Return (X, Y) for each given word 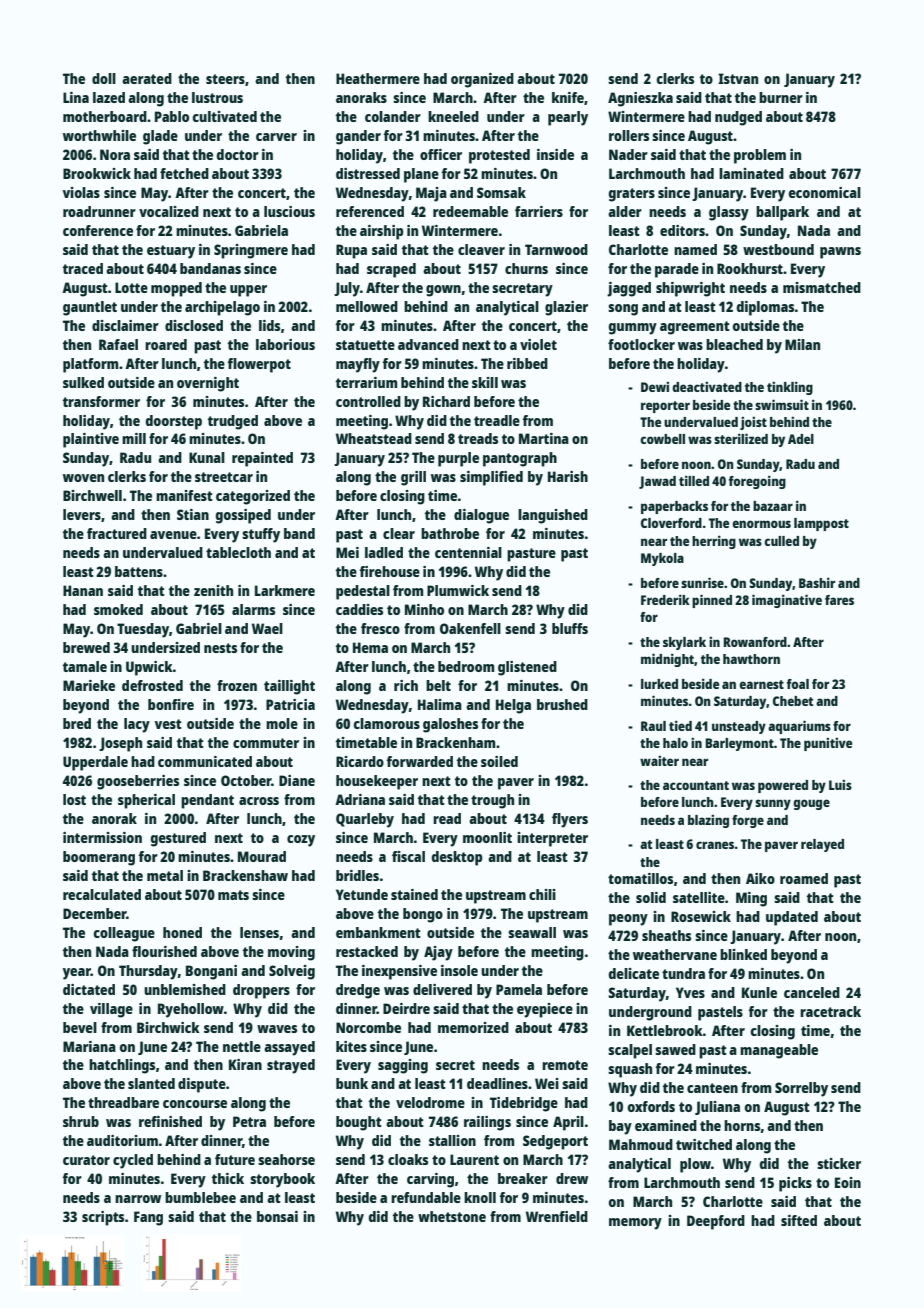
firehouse (389, 571)
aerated (147, 78)
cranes (715, 845)
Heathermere (378, 78)
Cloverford (671, 523)
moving (291, 953)
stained (414, 894)
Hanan (83, 590)
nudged (738, 118)
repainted (262, 459)
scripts (103, 1218)
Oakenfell (470, 628)
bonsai (277, 1216)
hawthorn (751, 659)
